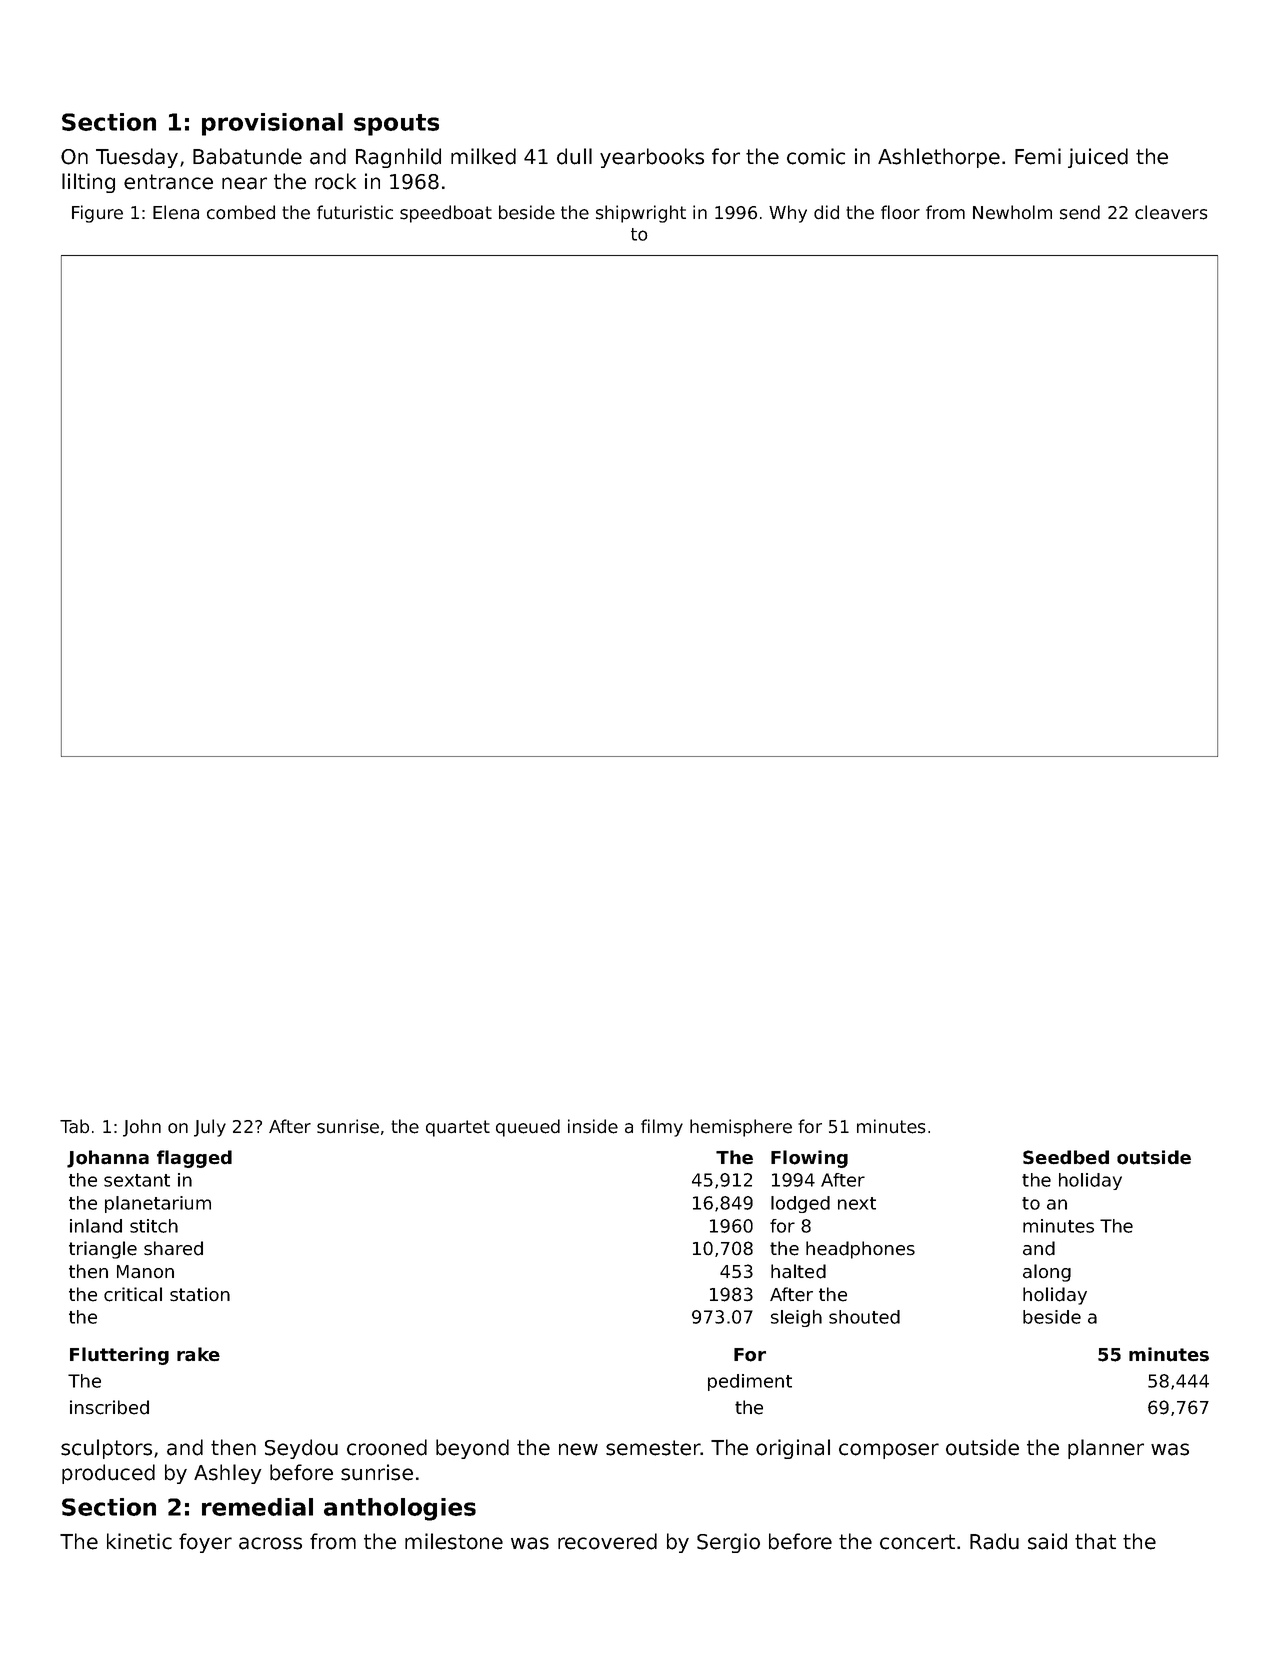  I want to click on along, so click(1047, 1273).
